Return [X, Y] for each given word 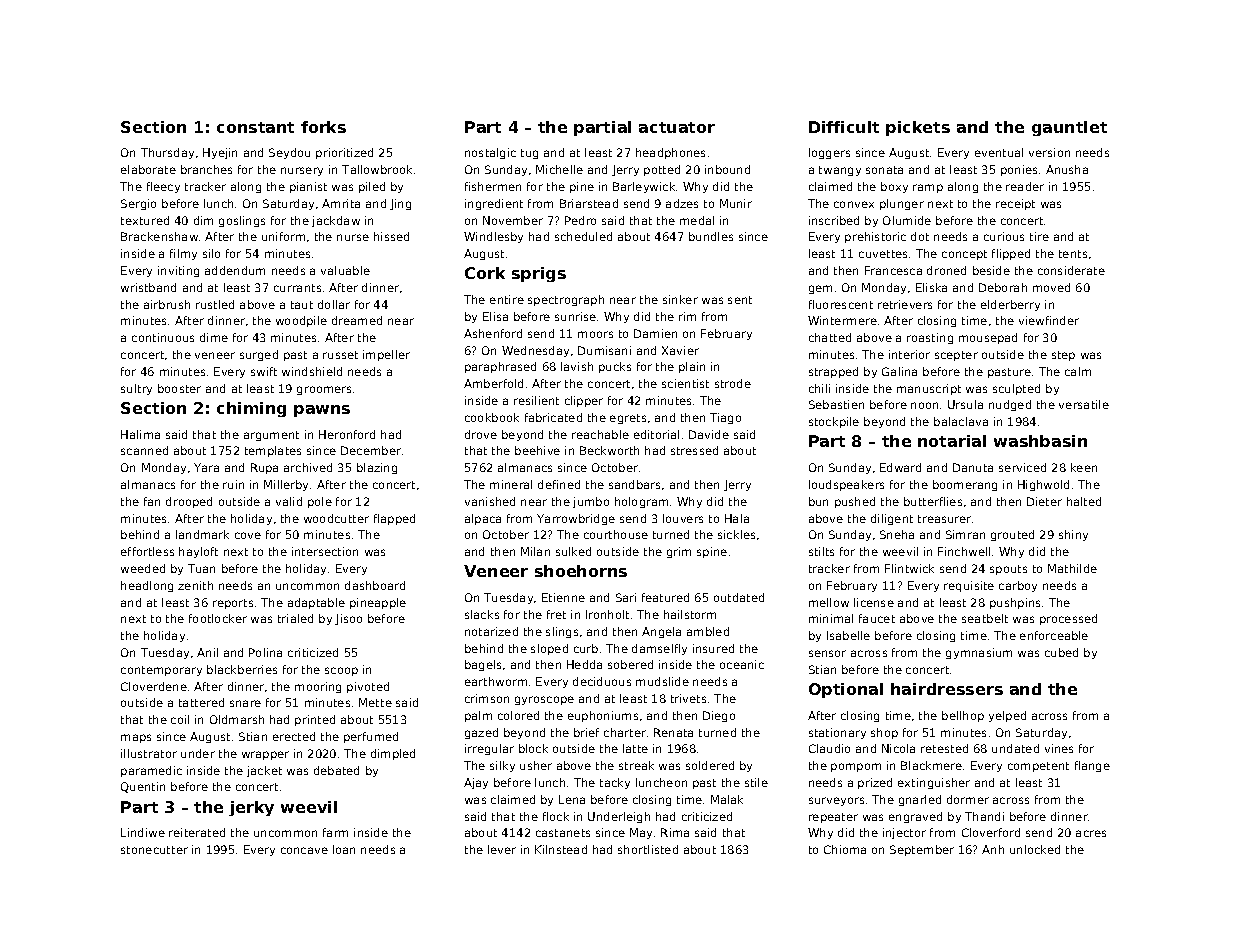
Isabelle [848, 635]
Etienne [563, 597]
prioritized [344, 153]
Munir [736, 203]
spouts [1008, 570]
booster [179, 388]
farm [335, 832]
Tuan [201, 568]
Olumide [907, 220]
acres [1091, 833]
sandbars [634, 484]
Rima [675, 832]
